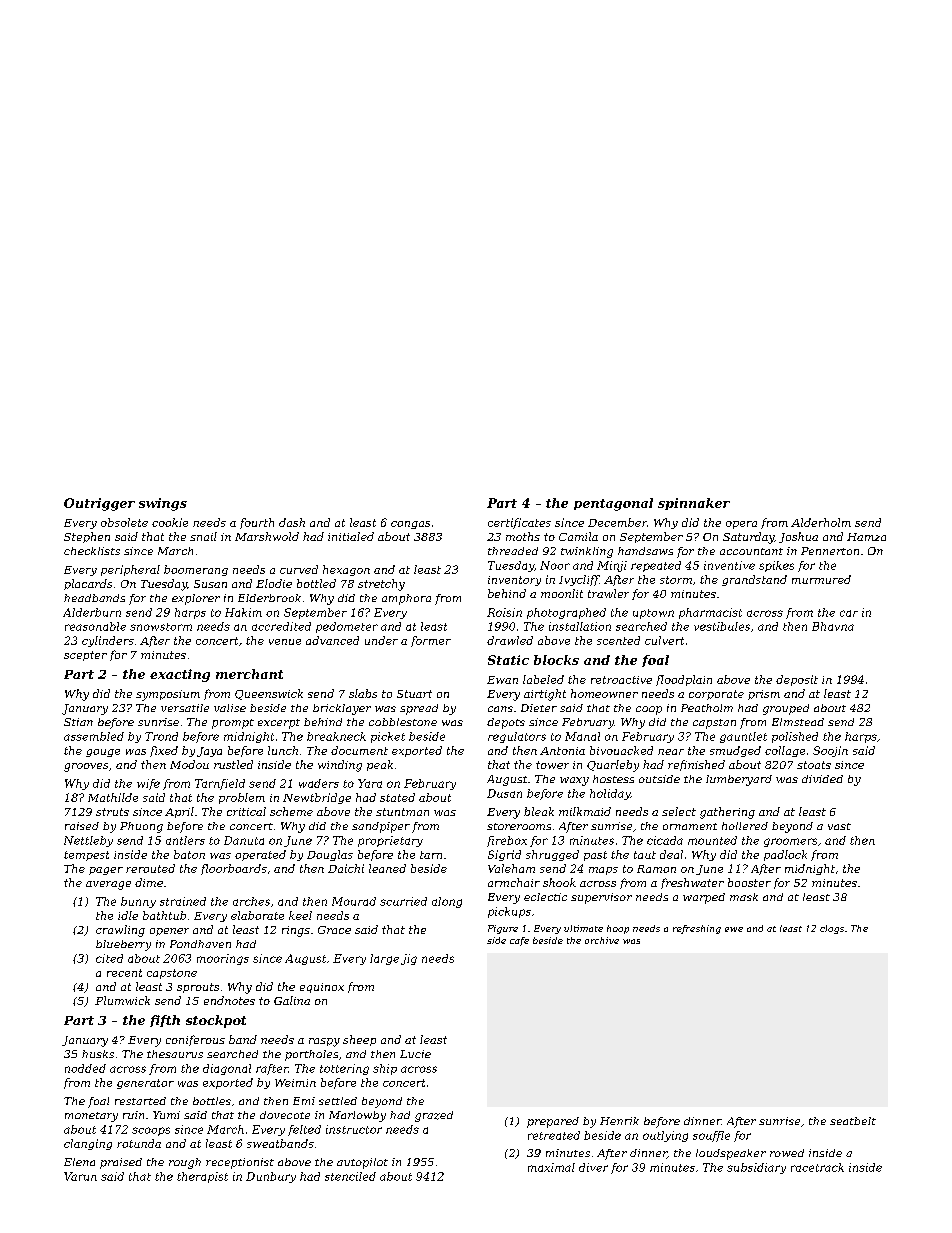  Describe the element at coordinates (202, 1177) in the document. I see `therapist` at that location.
